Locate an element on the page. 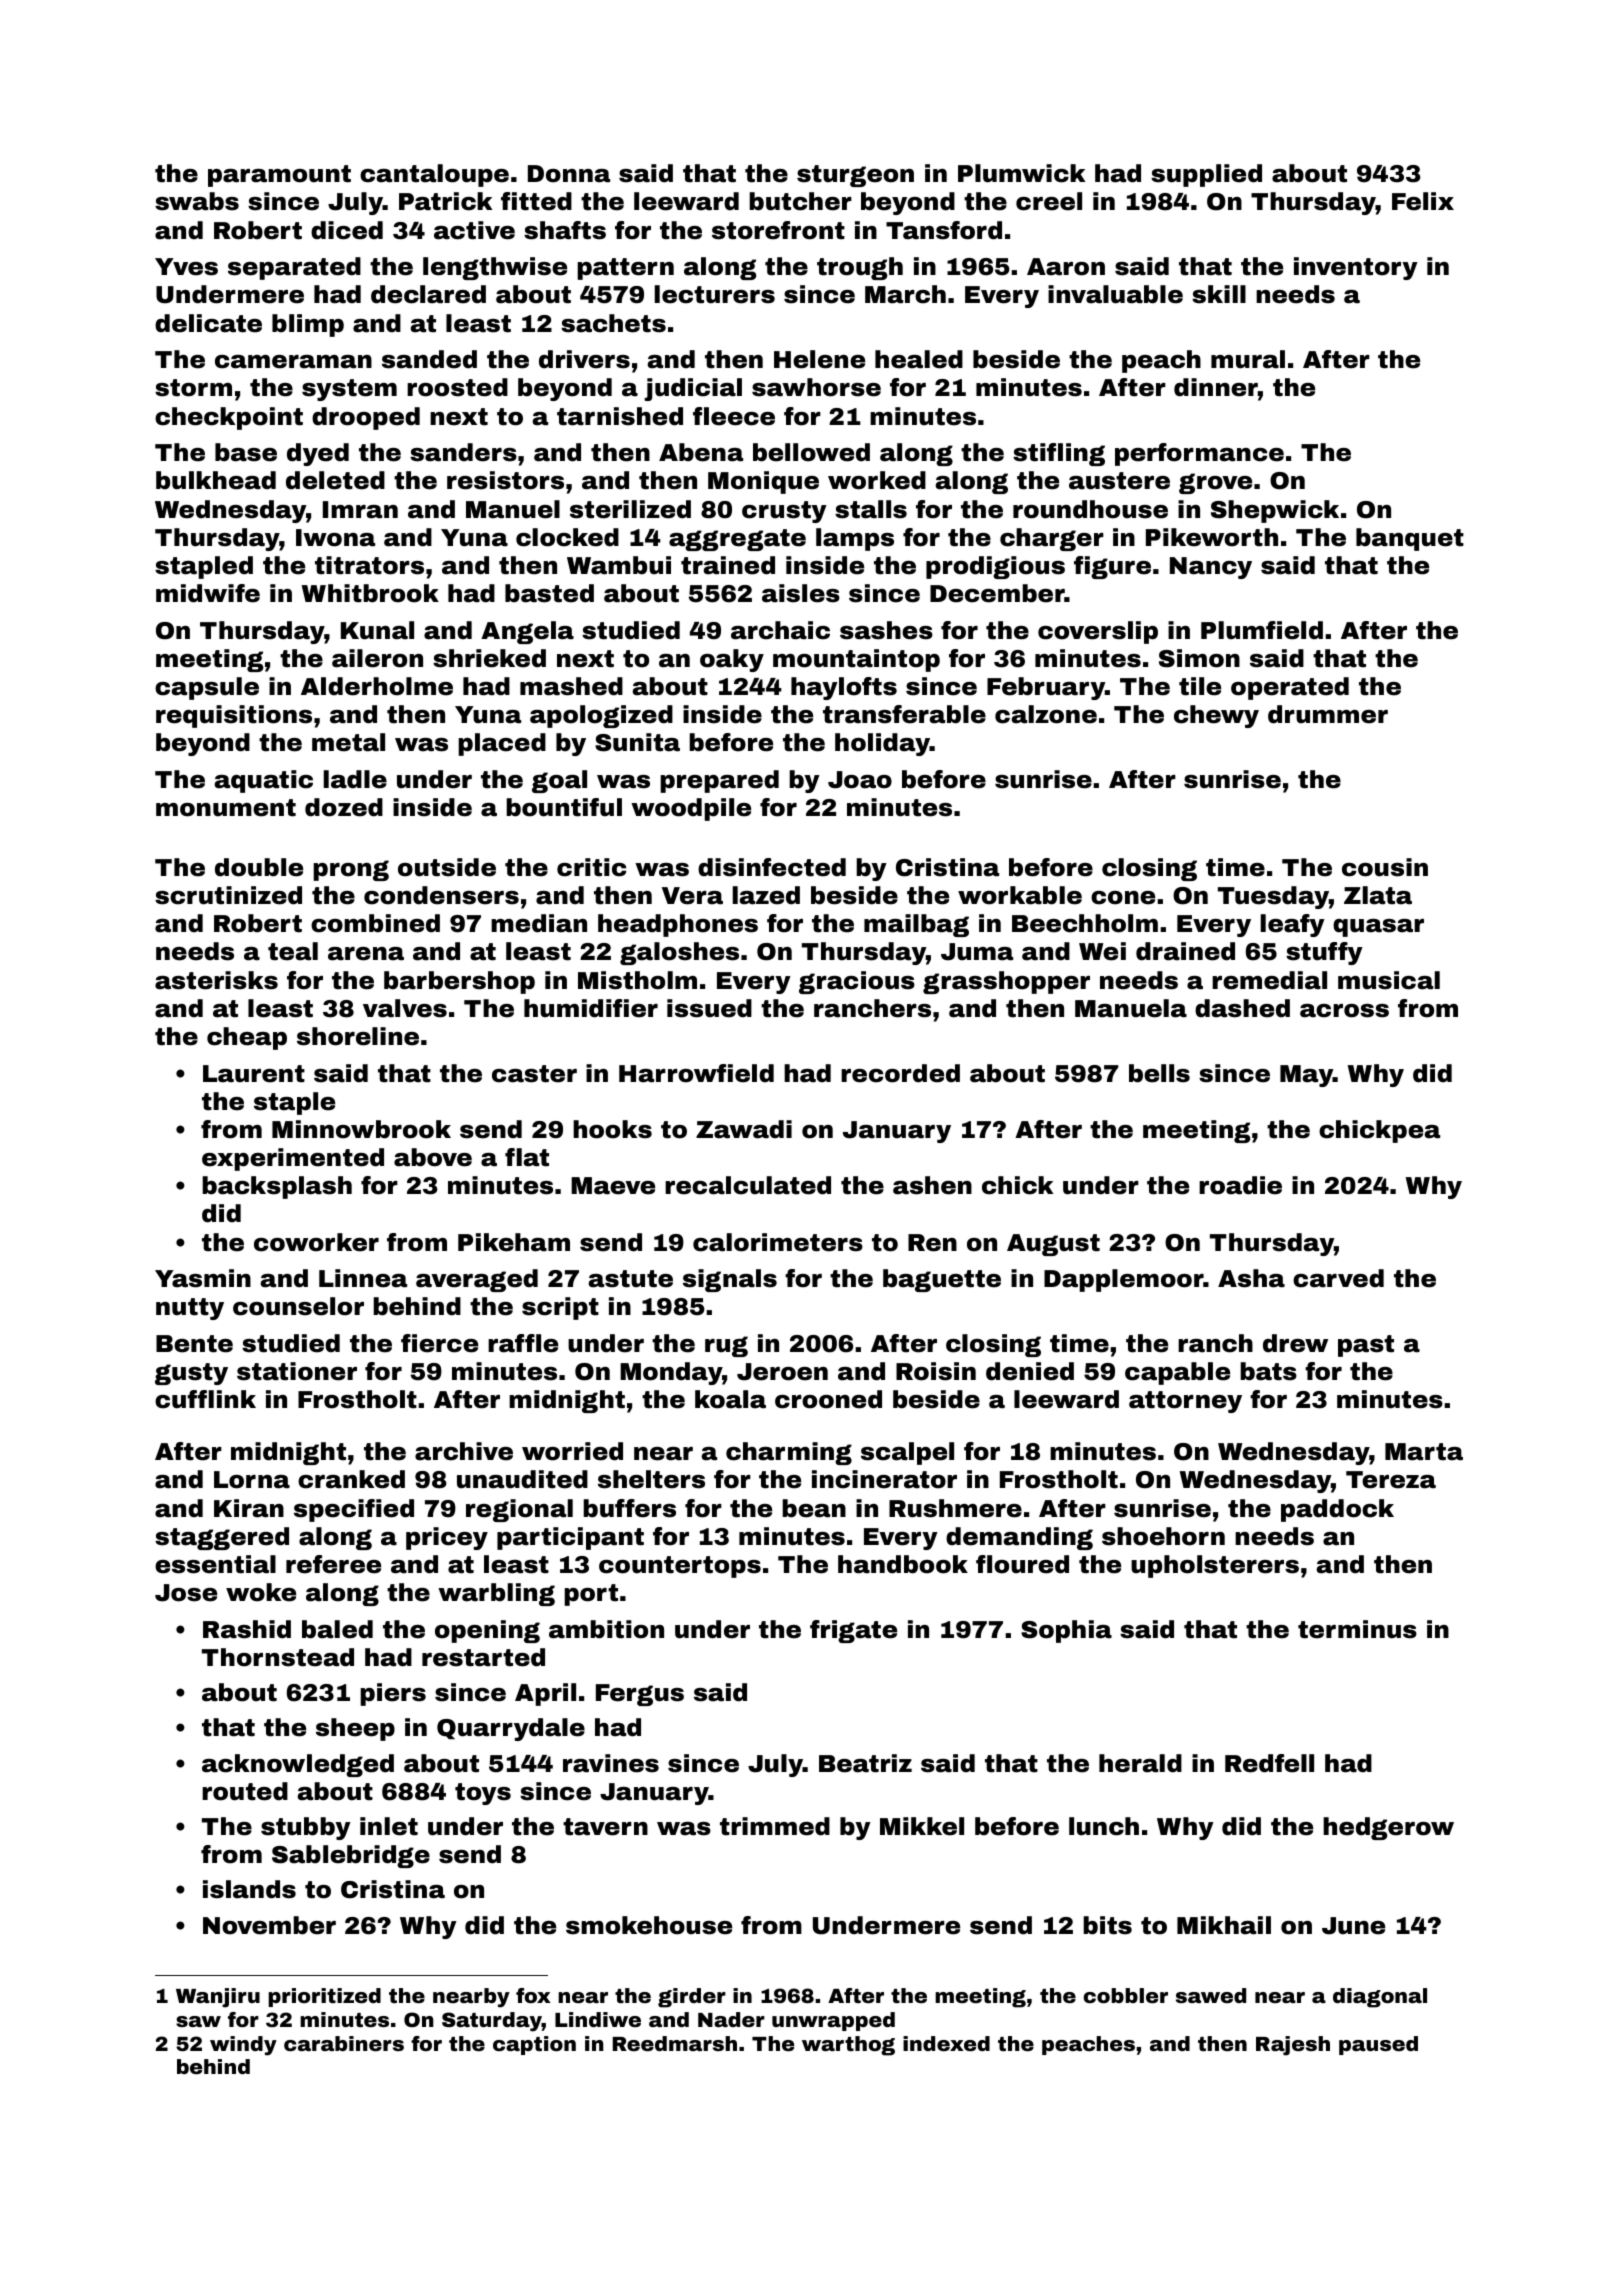  supplied is located at coordinates (1206, 175).
